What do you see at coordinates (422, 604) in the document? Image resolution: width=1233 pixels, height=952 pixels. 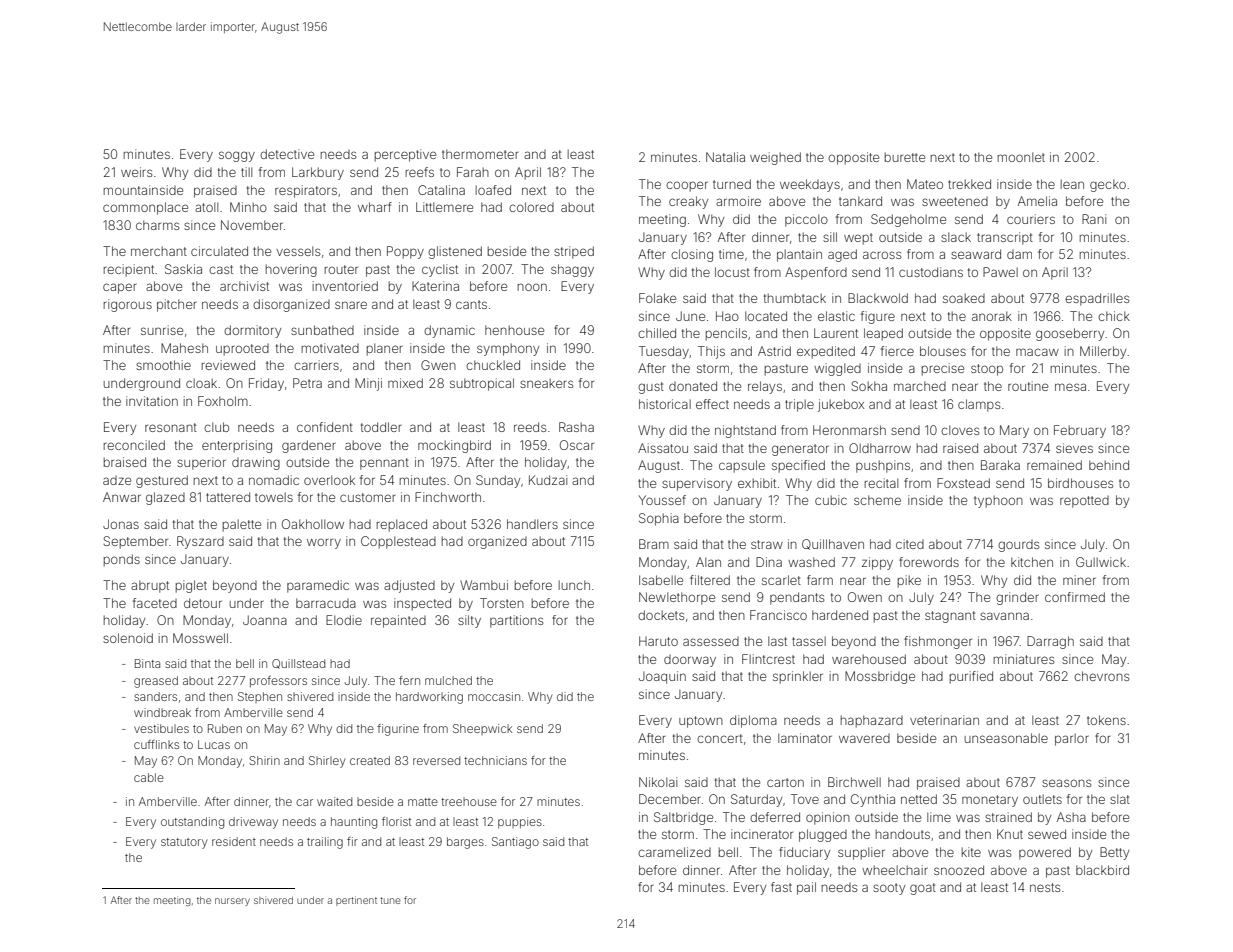 I see `inspected` at bounding box center [422, 604].
